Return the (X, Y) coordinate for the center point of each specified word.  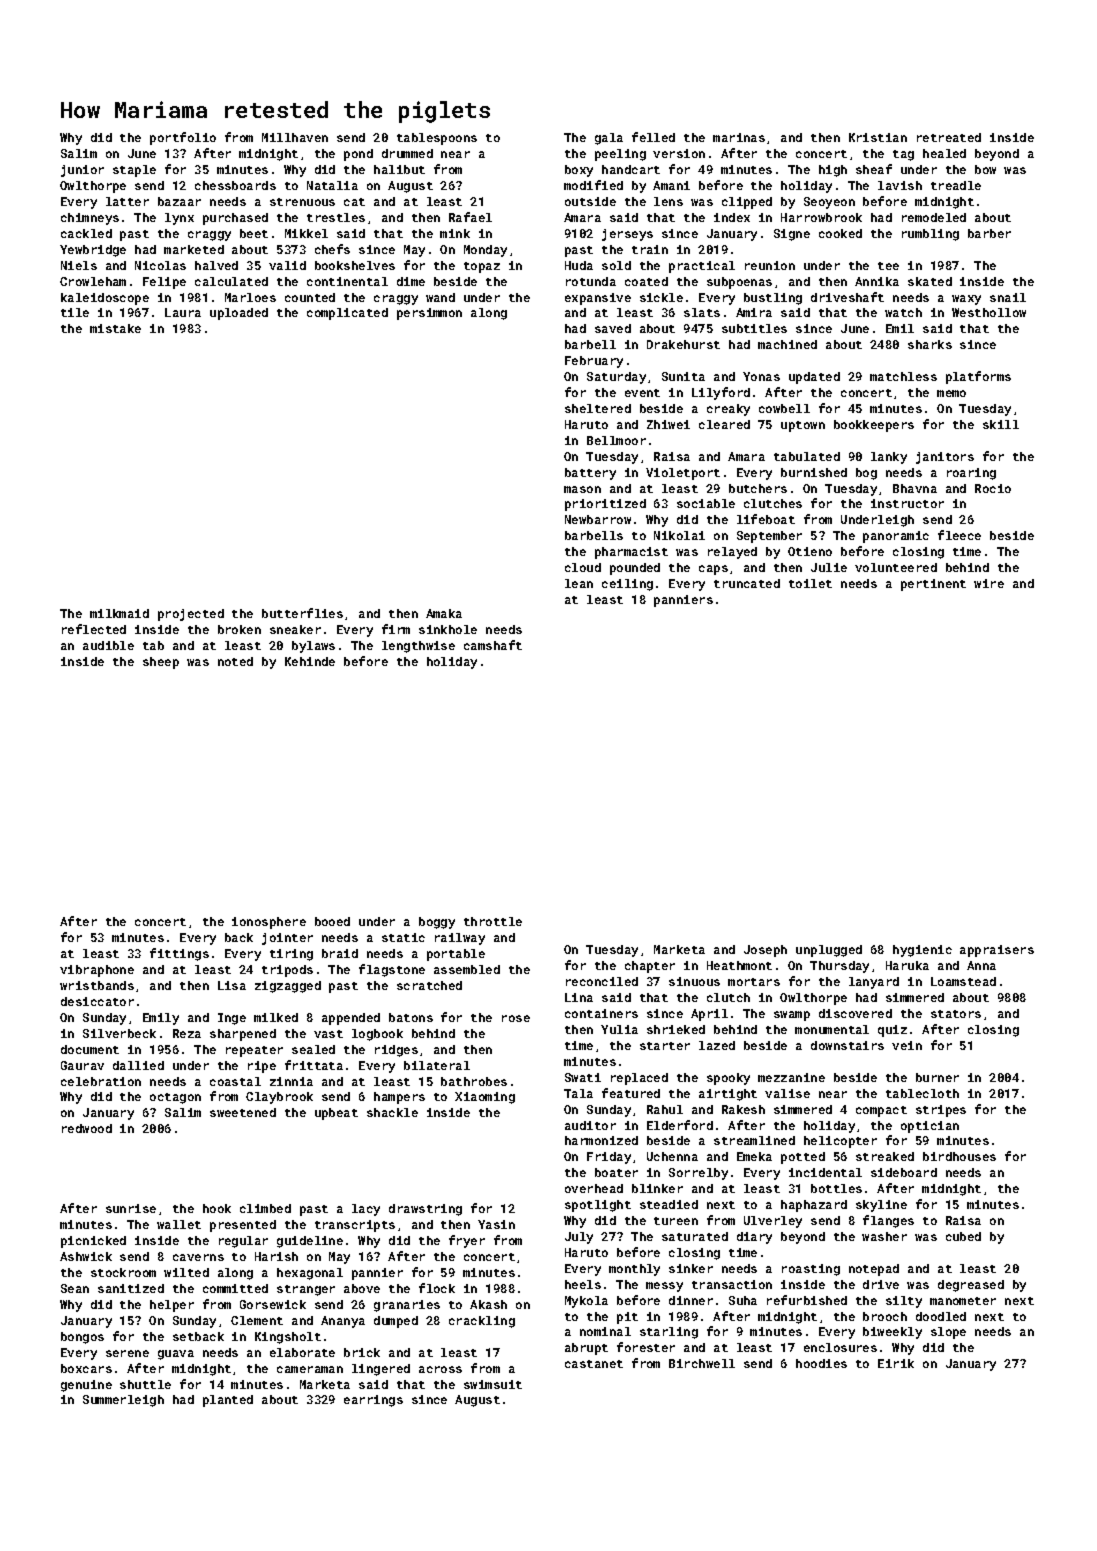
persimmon (429, 314)
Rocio (993, 488)
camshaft (493, 645)
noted (235, 661)
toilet (810, 583)
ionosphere (269, 923)
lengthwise (418, 647)
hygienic (922, 951)
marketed (194, 249)
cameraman (310, 1369)
